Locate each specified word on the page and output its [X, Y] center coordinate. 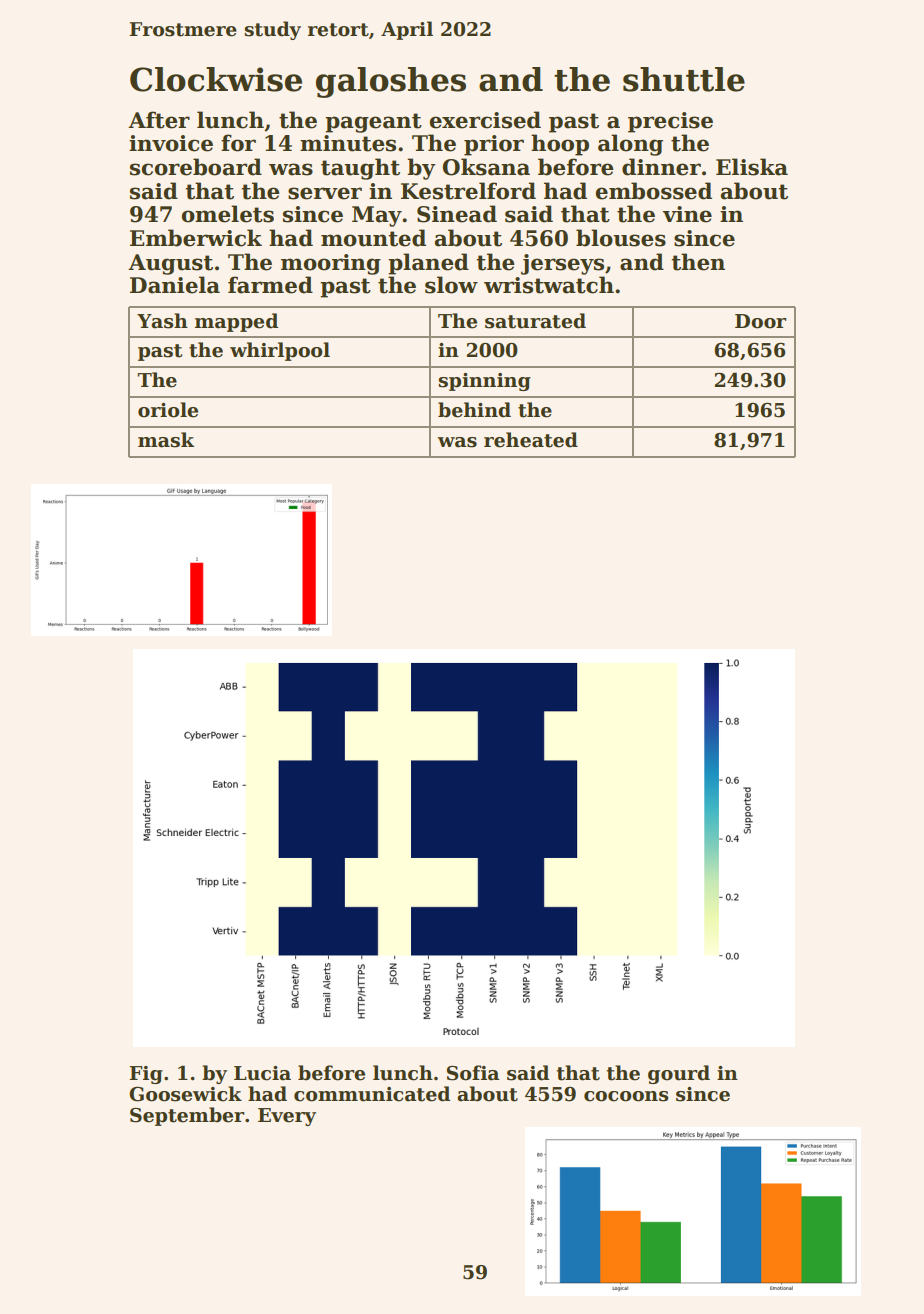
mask [166, 440]
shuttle [684, 79]
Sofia [473, 1073]
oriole [168, 410]
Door [760, 321]
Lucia [262, 1073]
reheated [531, 440]
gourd [679, 1074]
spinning [484, 382]
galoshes [391, 82]
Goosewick [185, 1094]
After [159, 120]
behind [474, 410]
